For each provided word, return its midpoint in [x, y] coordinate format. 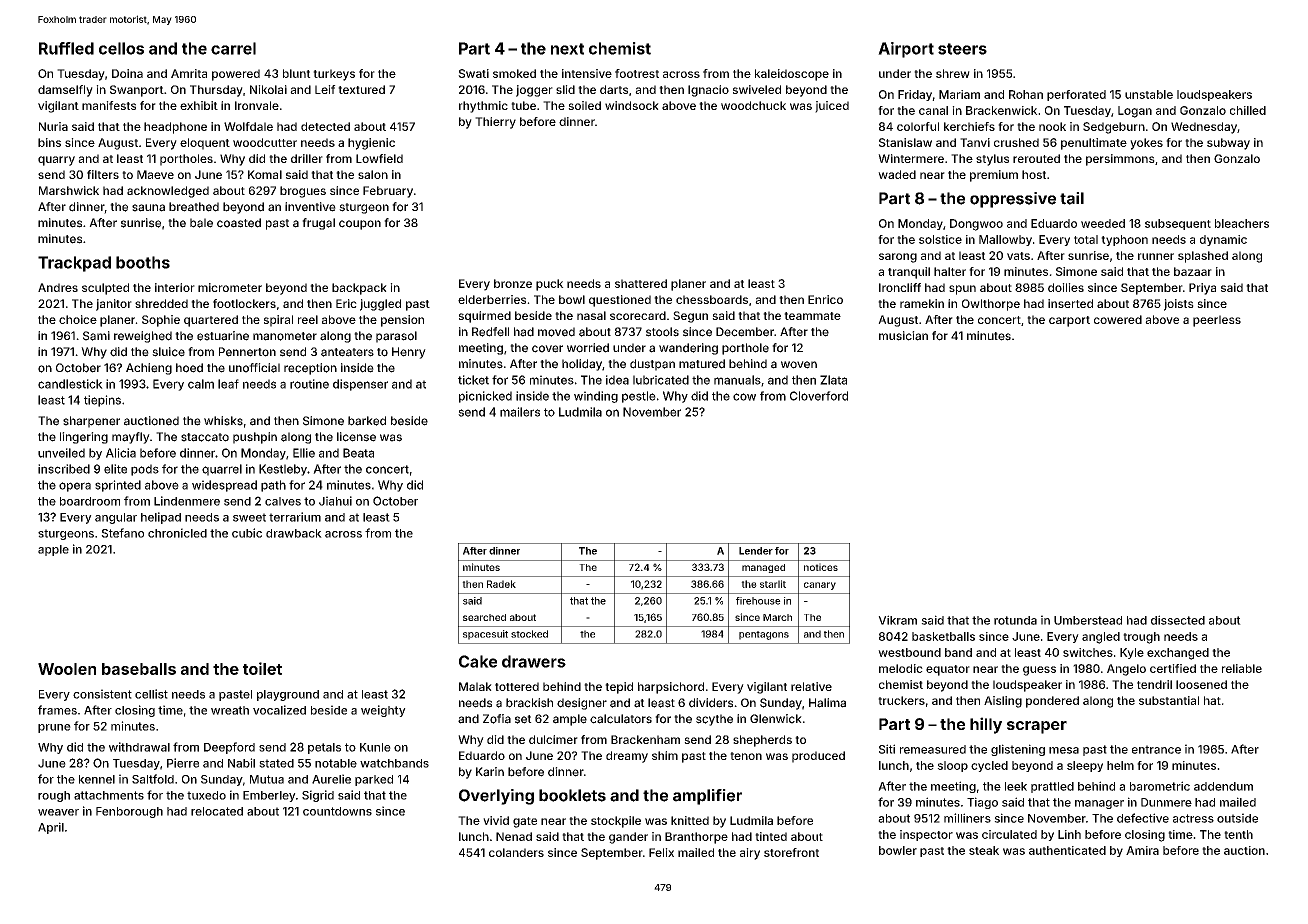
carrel [233, 48]
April [51, 828]
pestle [639, 397]
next [567, 49]
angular [116, 518]
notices [821, 567]
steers [962, 49]
